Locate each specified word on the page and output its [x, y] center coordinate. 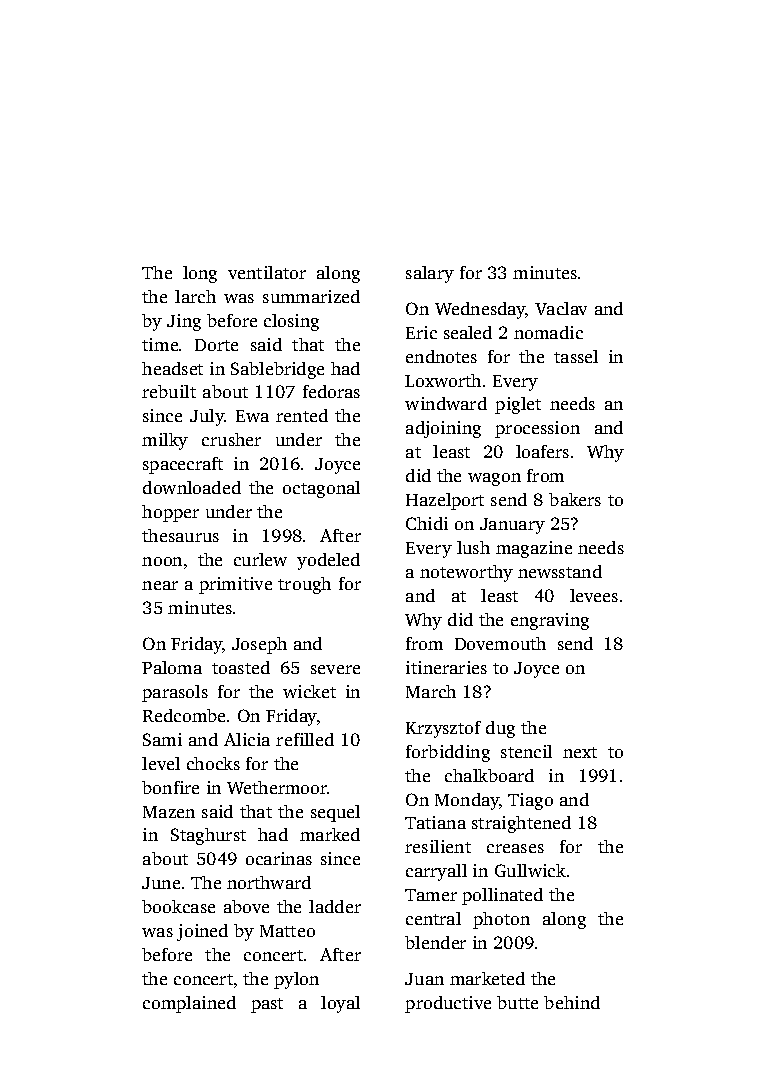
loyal [340, 1004]
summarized [311, 296]
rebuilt [169, 391]
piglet [518, 405]
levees [594, 595]
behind [572, 1002]
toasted [241, 667]
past [267, 1005]
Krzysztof [443, 729]
